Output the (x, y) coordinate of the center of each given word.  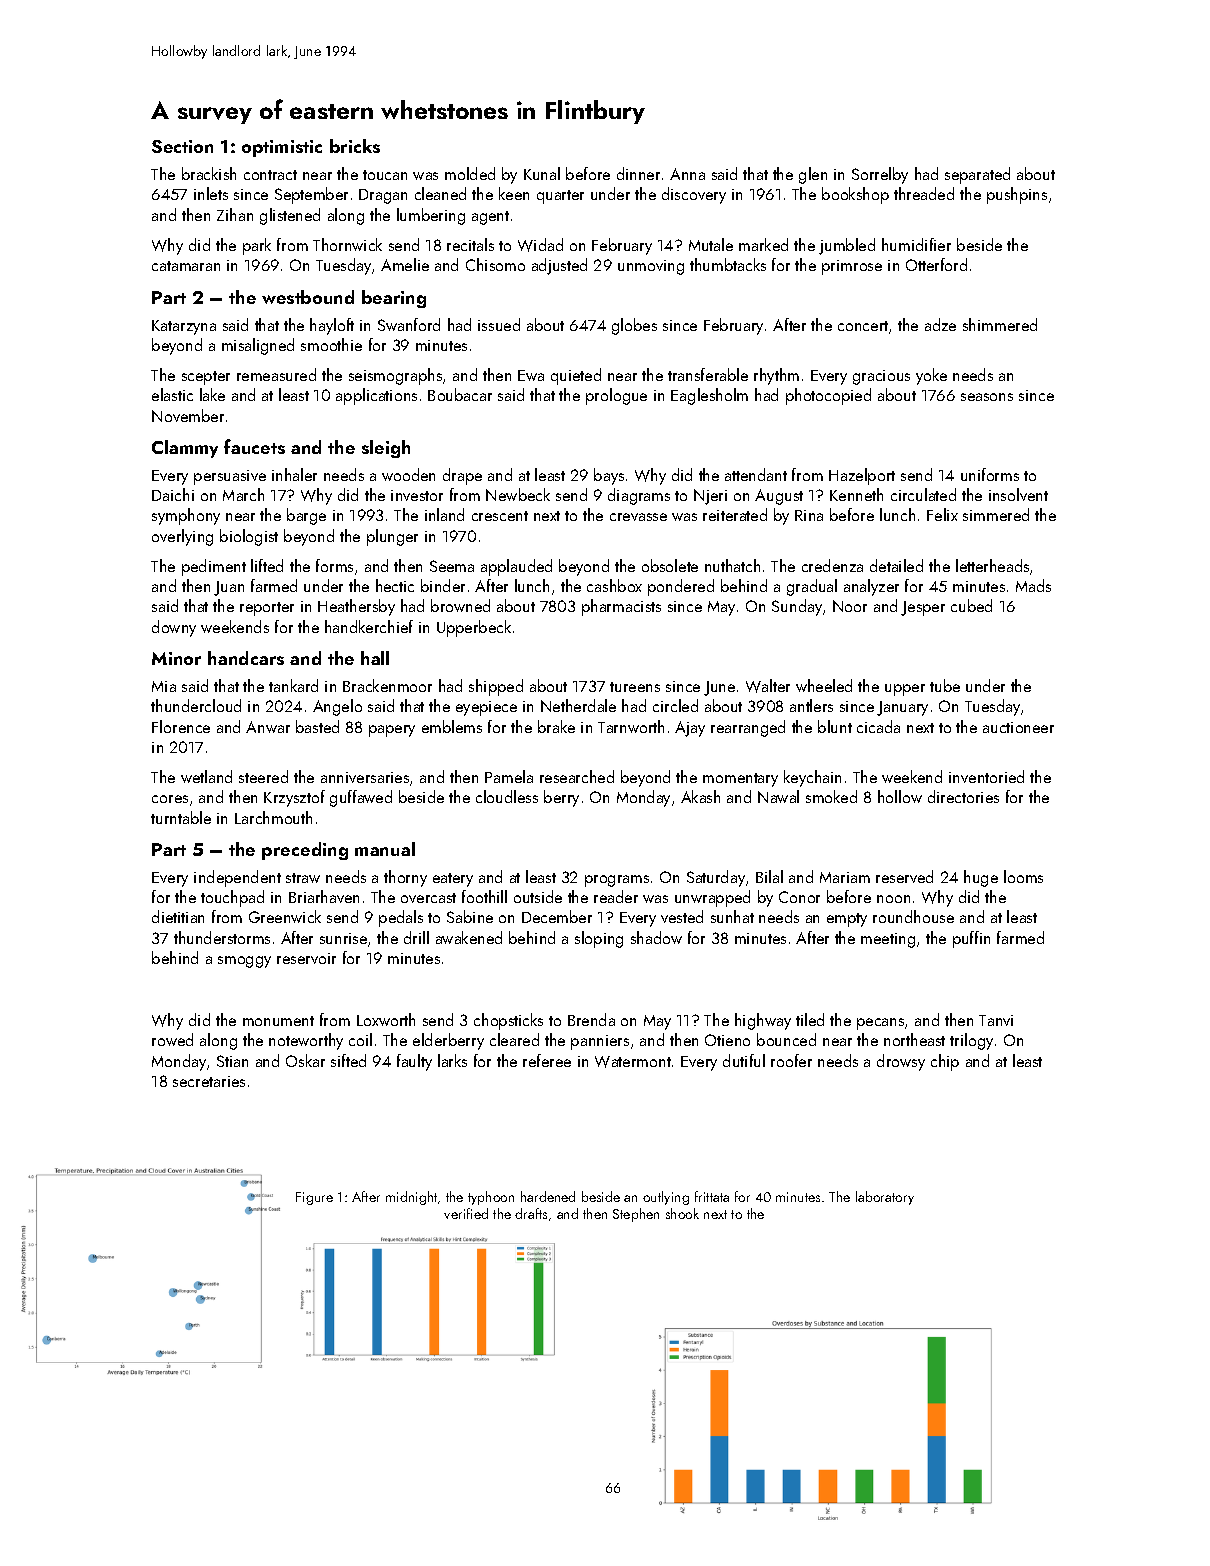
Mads (1033, 585)
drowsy (901, 1062)
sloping (599, 939)
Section (182, 146)
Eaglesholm (709, 396)
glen (813, 175)
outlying (666, 1198)
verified (466, 1213)
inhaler (294, 474)
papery (392, 731)
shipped (496, 687)
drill (416, 937)
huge (981, 878)
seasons (987, 397)
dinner (638, 173)
